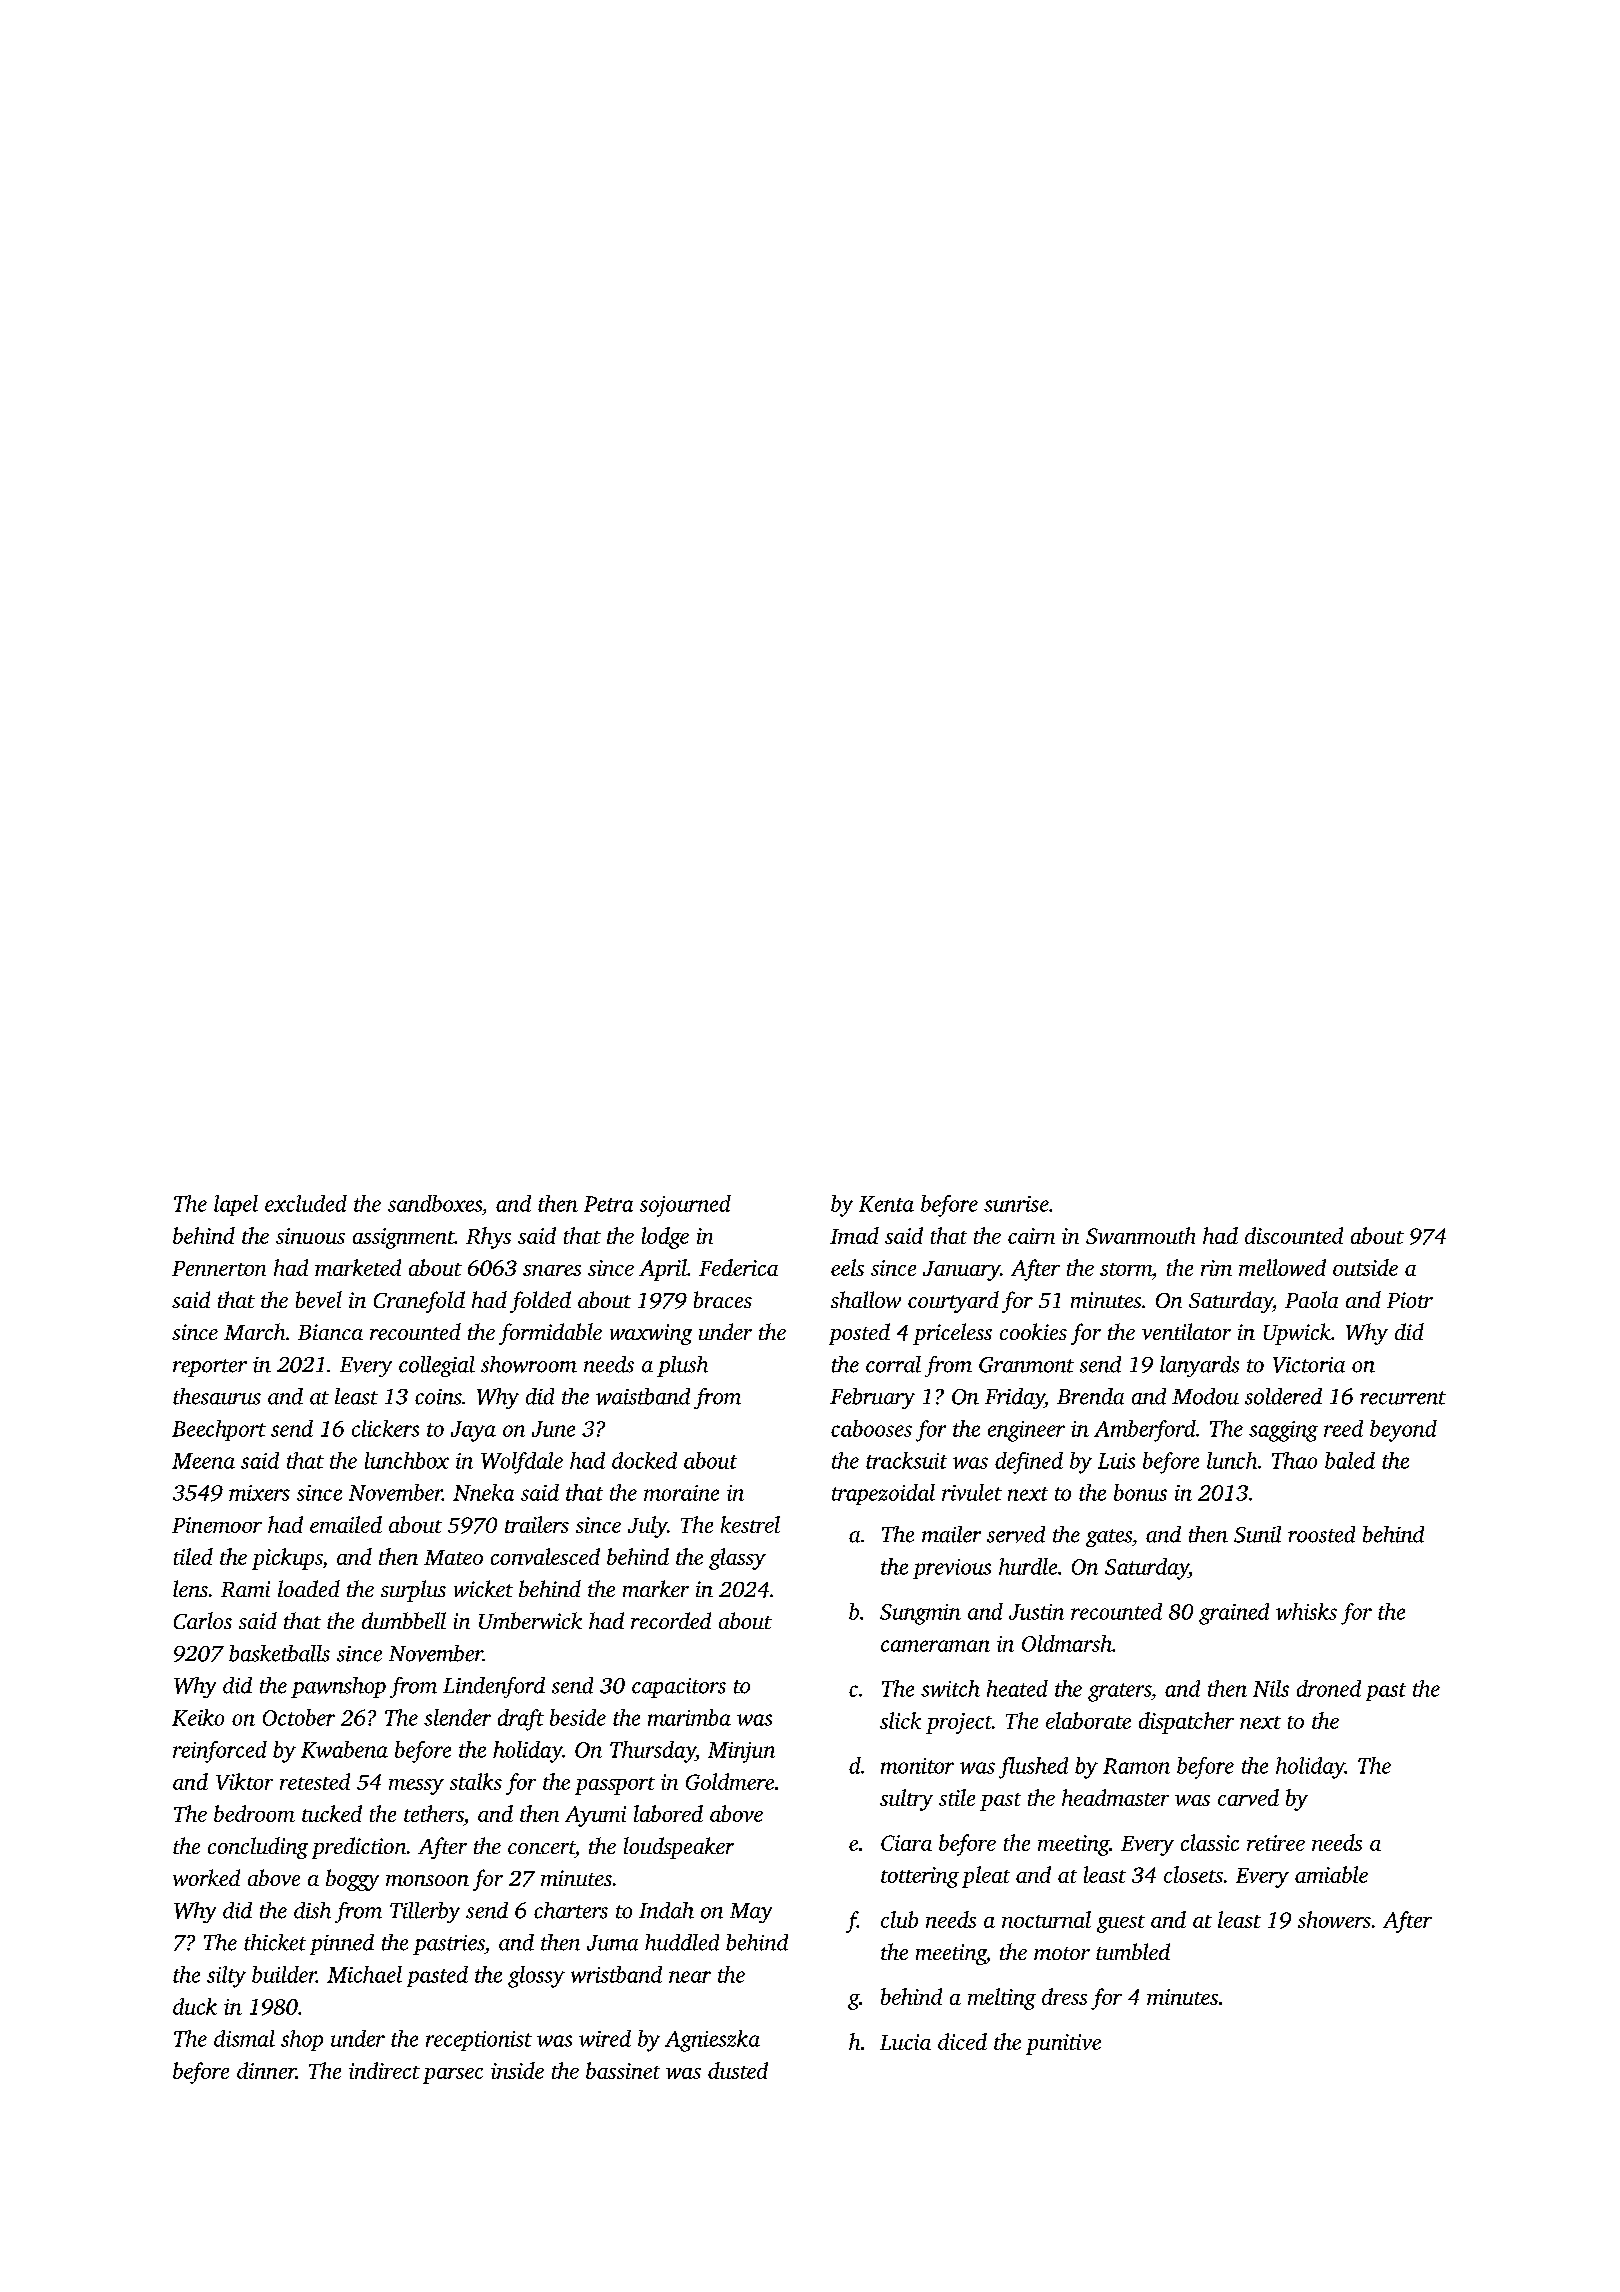  What do you see at coordinates (306, 1203) in the document?
I see `excluded` at bounding box center [306, 1203].
